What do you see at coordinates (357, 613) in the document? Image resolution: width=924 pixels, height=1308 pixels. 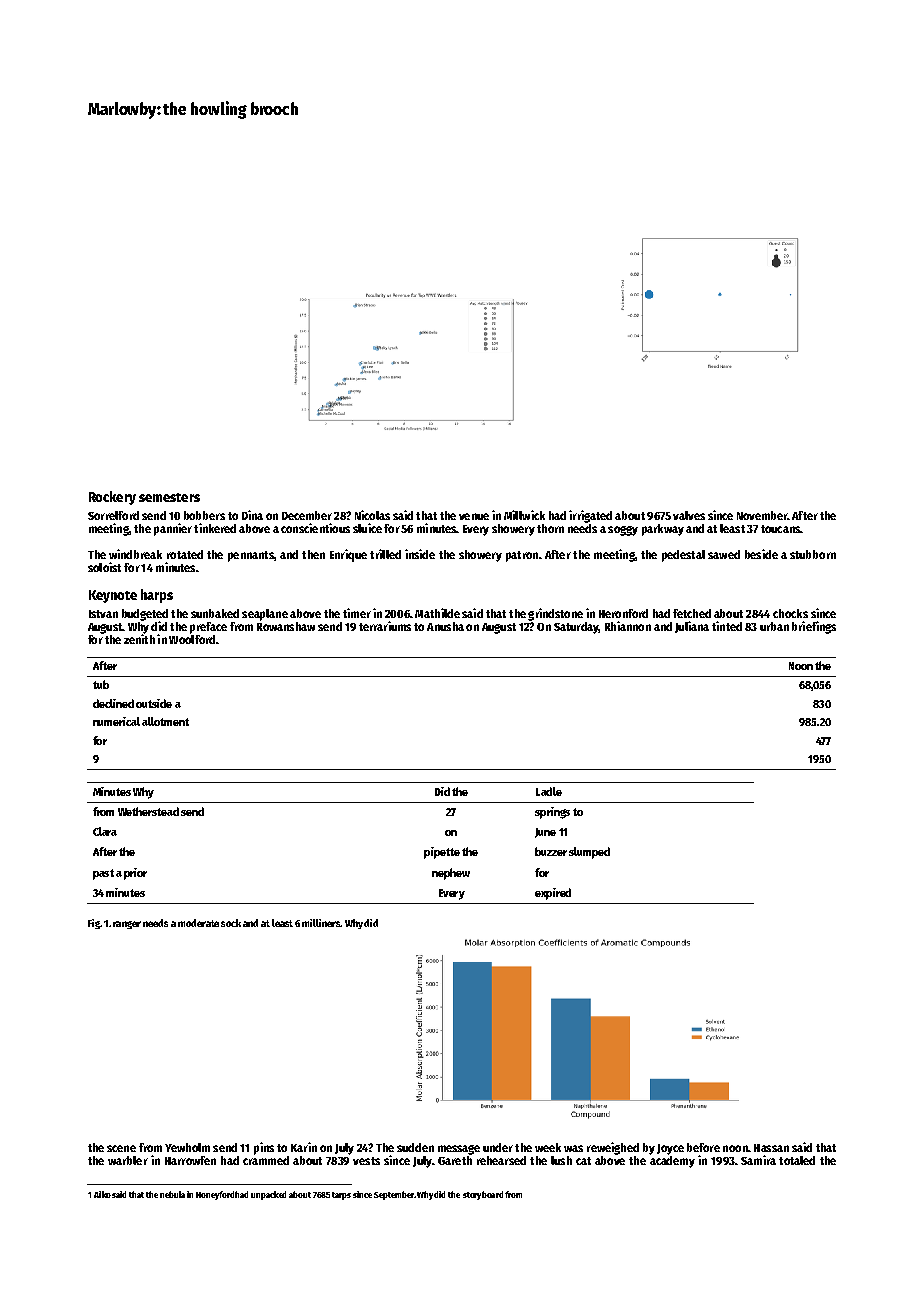 I see `timer` at bounding box center [357, 613].
